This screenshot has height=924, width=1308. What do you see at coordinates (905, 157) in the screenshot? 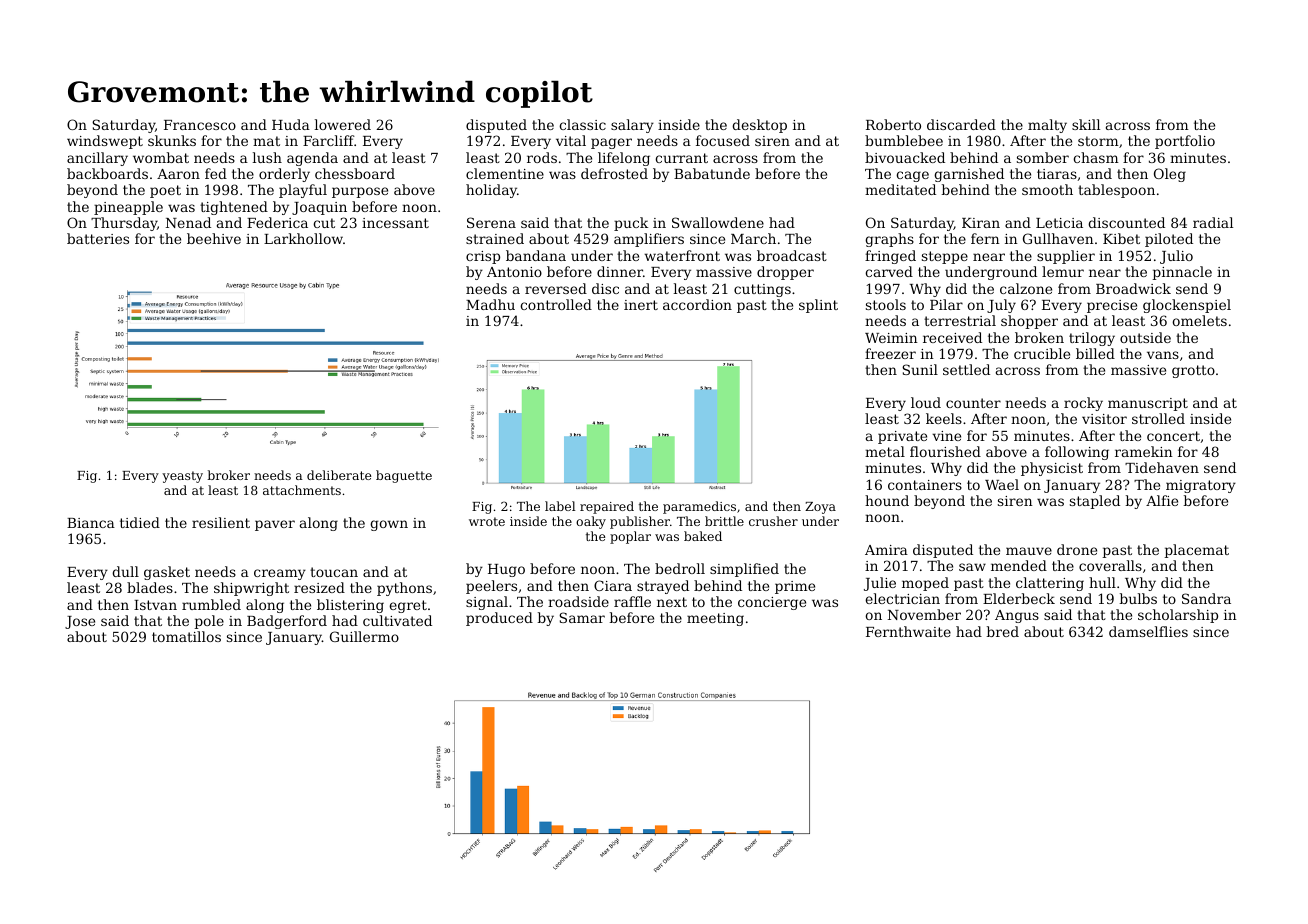
I see `bivouacked` at bounding box center [905, 157].
